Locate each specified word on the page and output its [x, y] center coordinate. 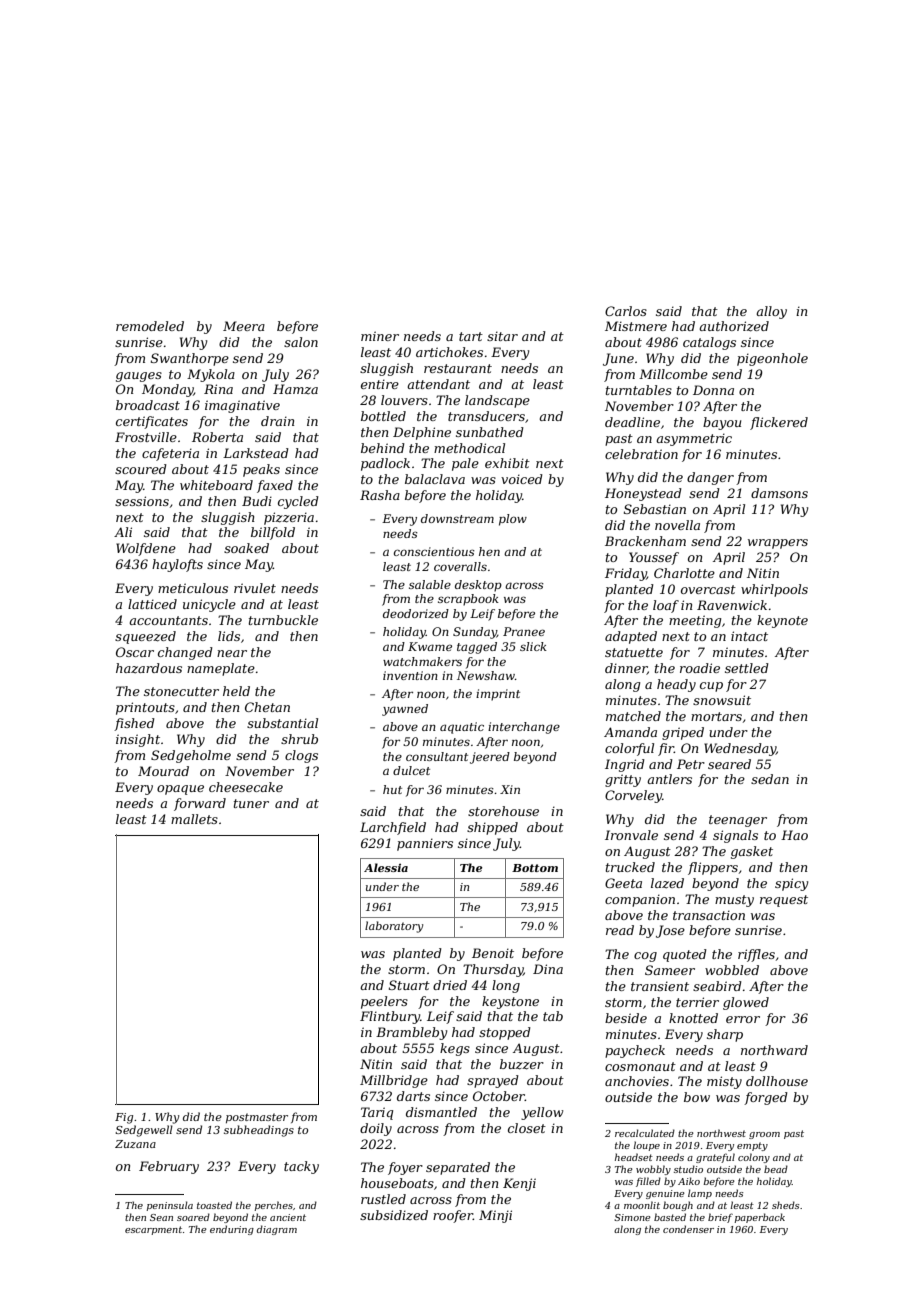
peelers [384, 1002]
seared [729, 764]
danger [710, 478]
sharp [725, 1035]
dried [450, 985]
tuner [251, 803]
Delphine [422, 433]
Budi [257, 501]
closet [527, 1128]
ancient [288, 1217]
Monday [168, 390]
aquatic [462, 728]
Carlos [626, 311]
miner [380, 336]
